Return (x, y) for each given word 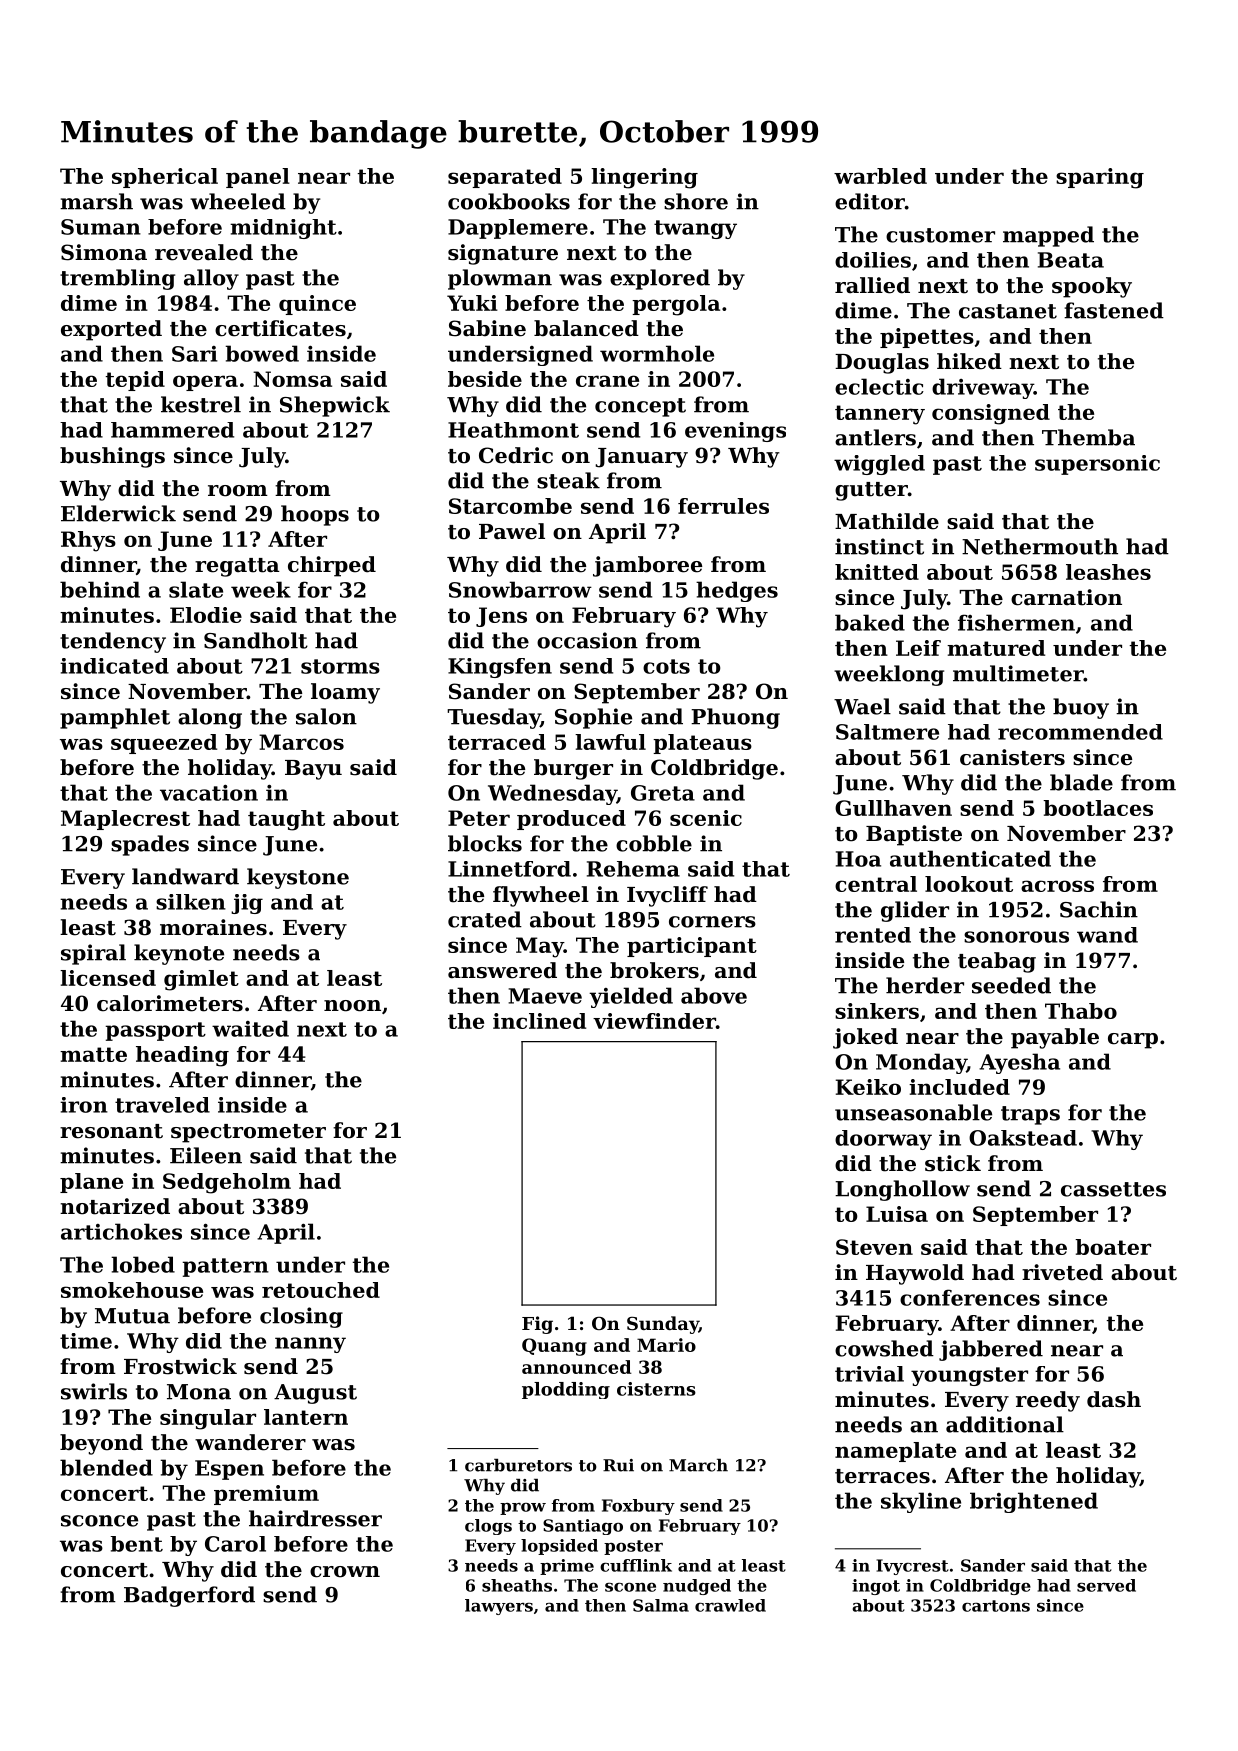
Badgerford (189, 1596)
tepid (135, 381)
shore (696, 201)
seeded (1011, 985)
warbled (880, 176)
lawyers (499, 1607)
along (210, 718)
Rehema (633, 869)
